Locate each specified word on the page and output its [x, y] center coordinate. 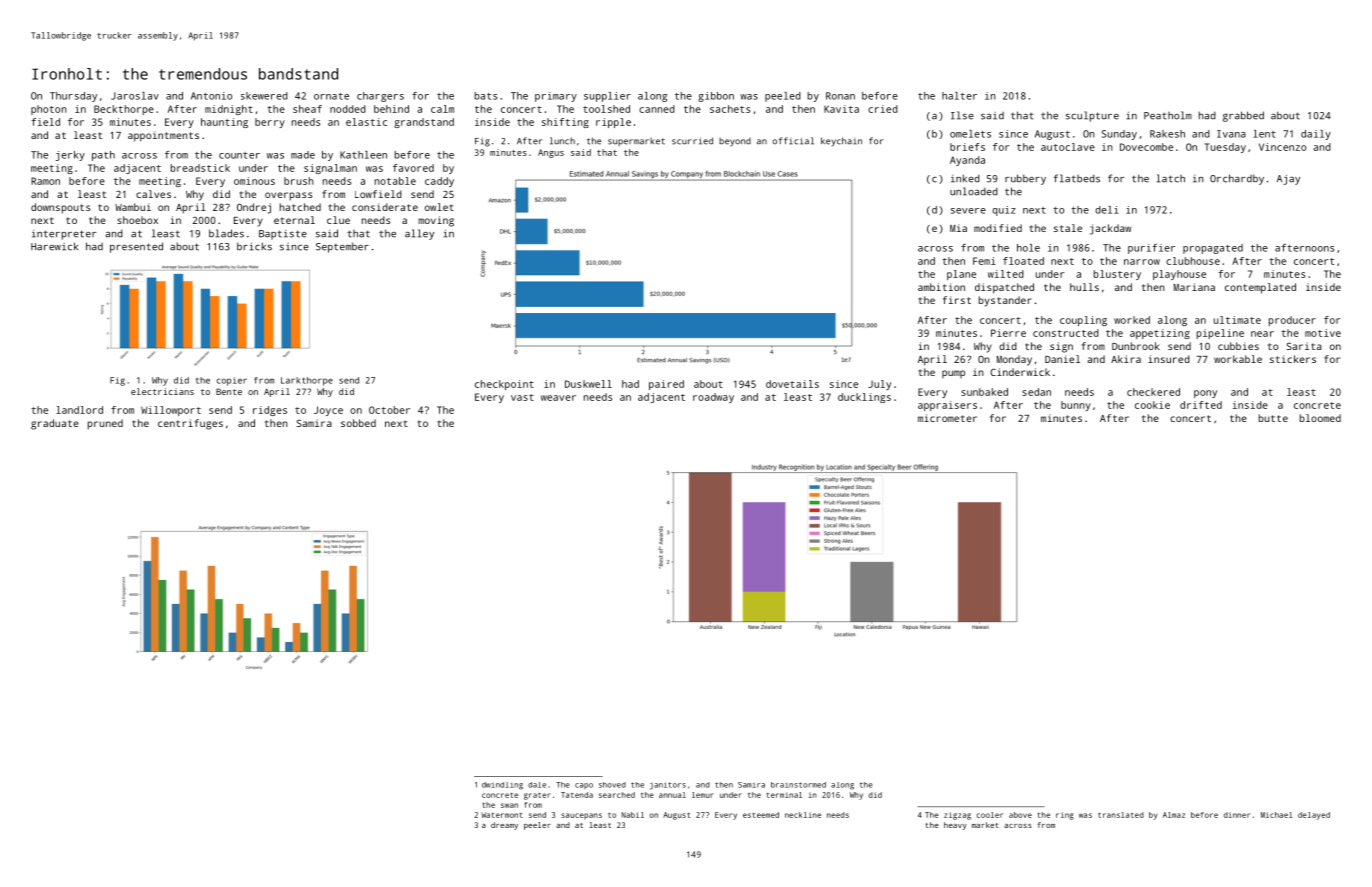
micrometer [947, 418]
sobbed [358, 423]
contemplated [1260, 288]
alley [419, 234]
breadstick [200, 168]
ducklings [864, 398]
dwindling [502, 786]
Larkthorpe [307, 381]
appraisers [947, 406]
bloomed [1320, 418]
